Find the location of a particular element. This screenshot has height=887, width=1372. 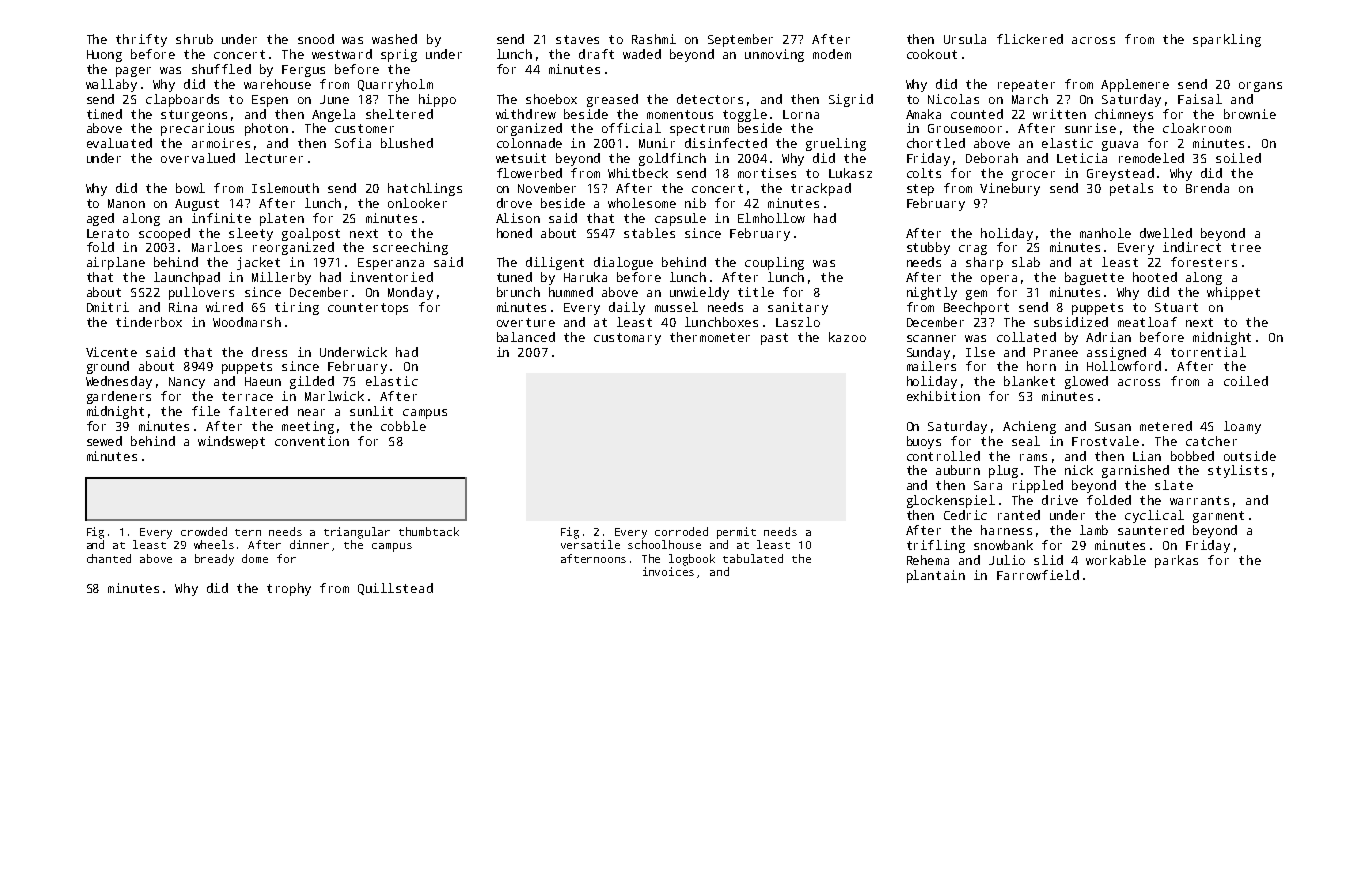

tinderbox is located at coordinates (149, 322).
